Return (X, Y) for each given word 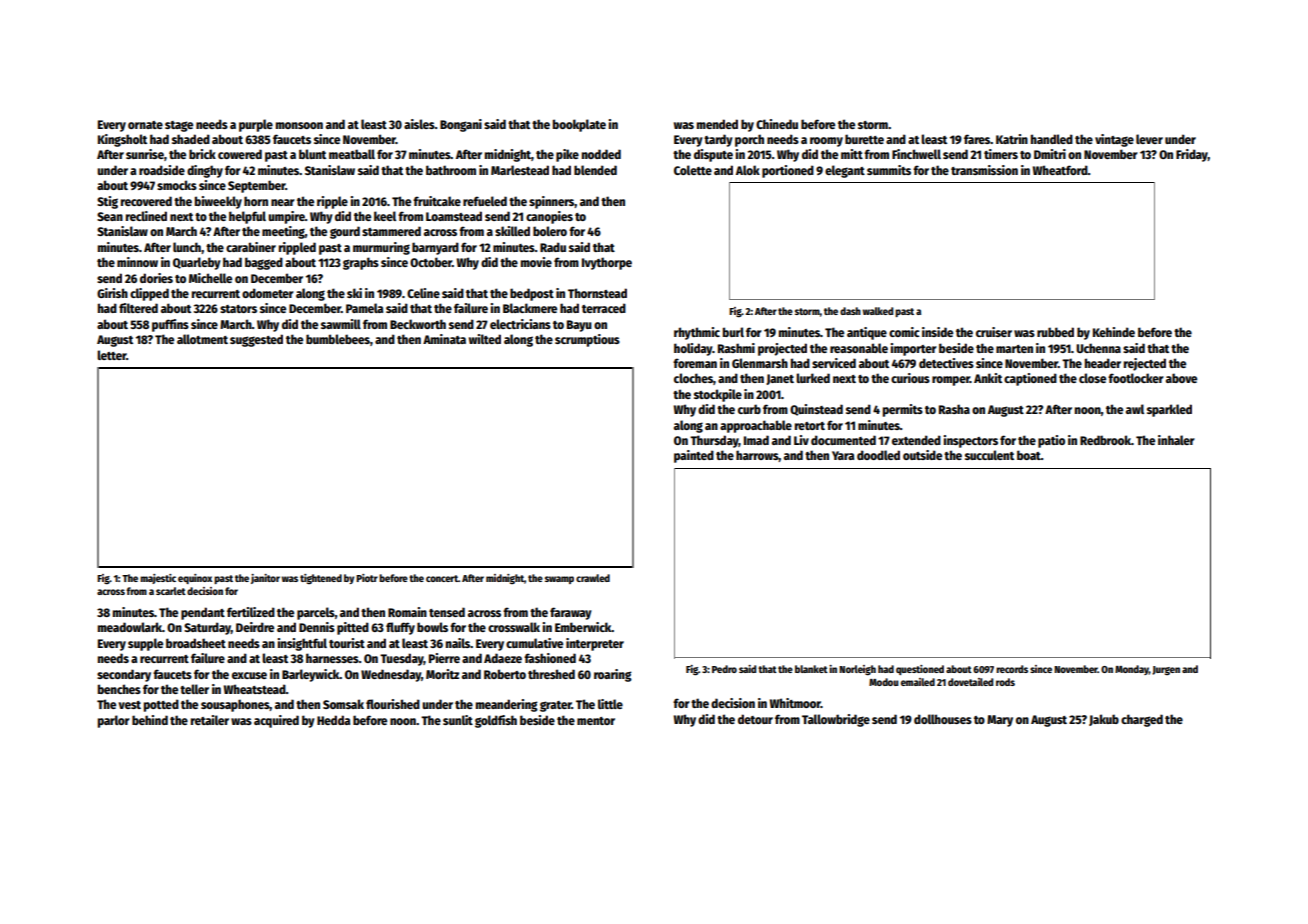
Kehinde (1114, 332)
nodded (601, 154)
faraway (571, 613)
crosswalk (514, 627)
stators (238, 309)
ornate (145, 125)
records (1012, 669)
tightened (321, 579)
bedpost (532, 294)
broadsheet (196, 643)
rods (1005, 682)
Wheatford (1060, 170)
